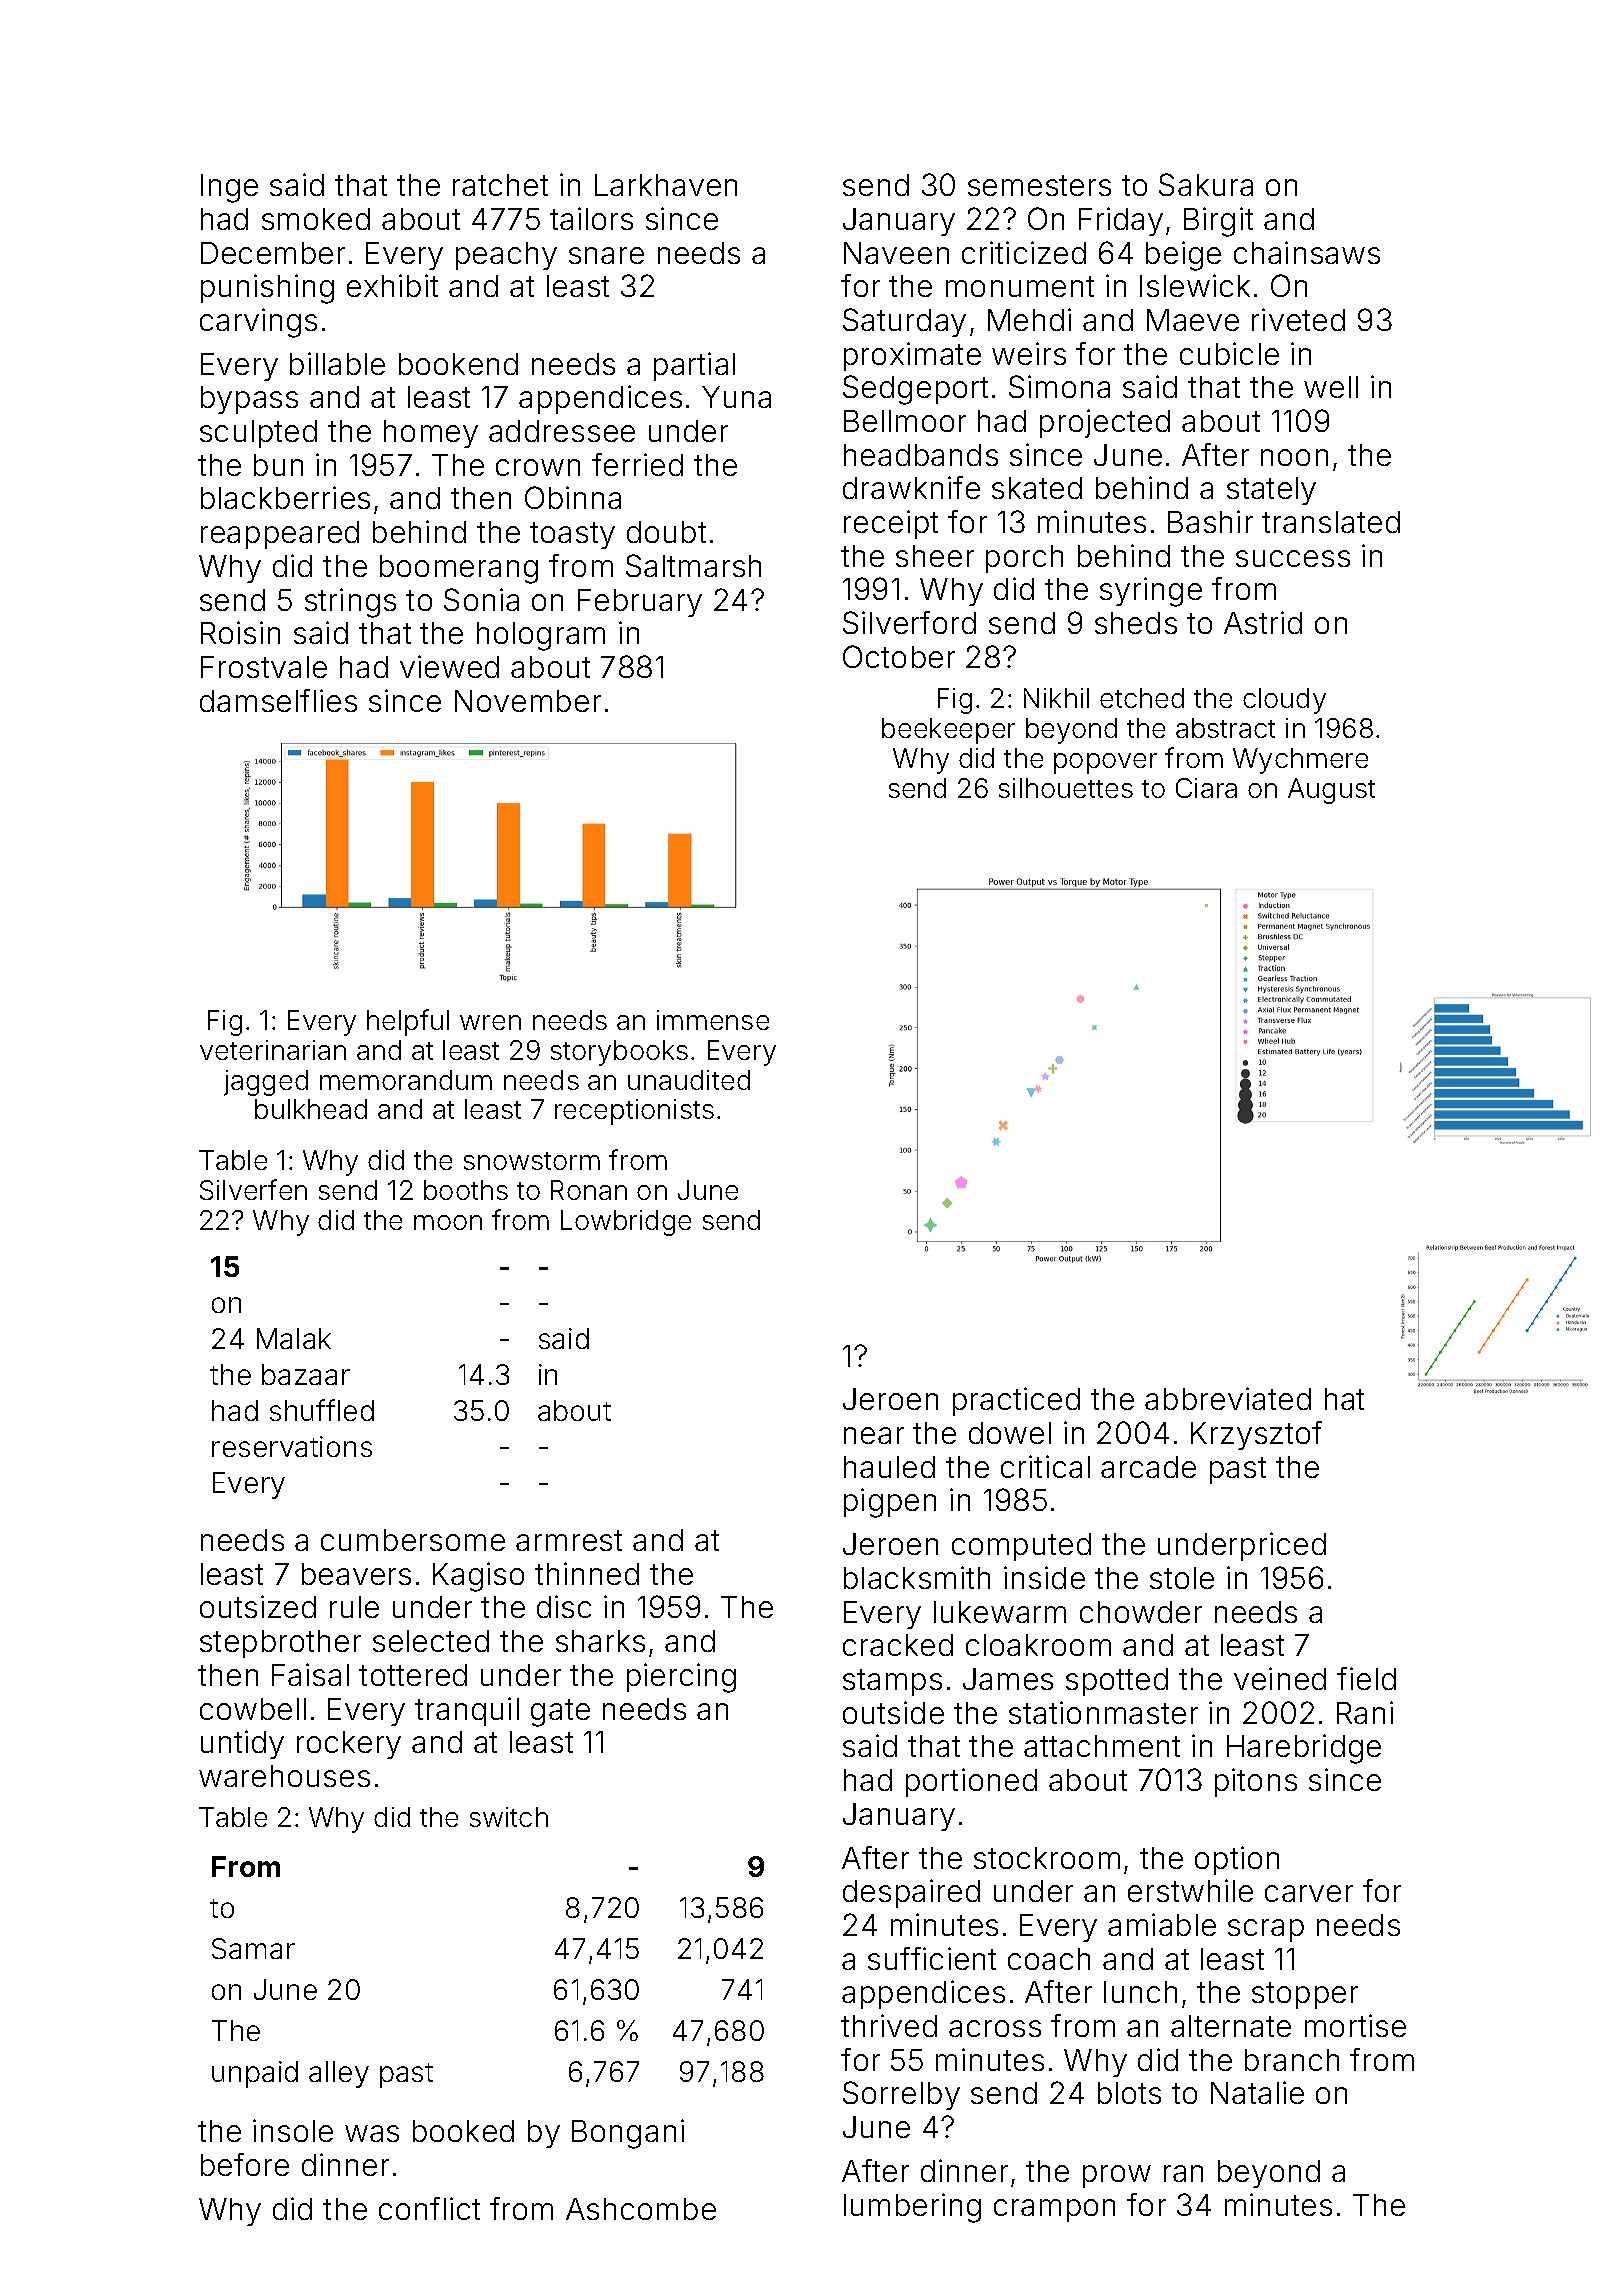  What do you see at coordinates (316, 219) in the screenshot?
I see `smoked` at bounding box center [316, 219].
